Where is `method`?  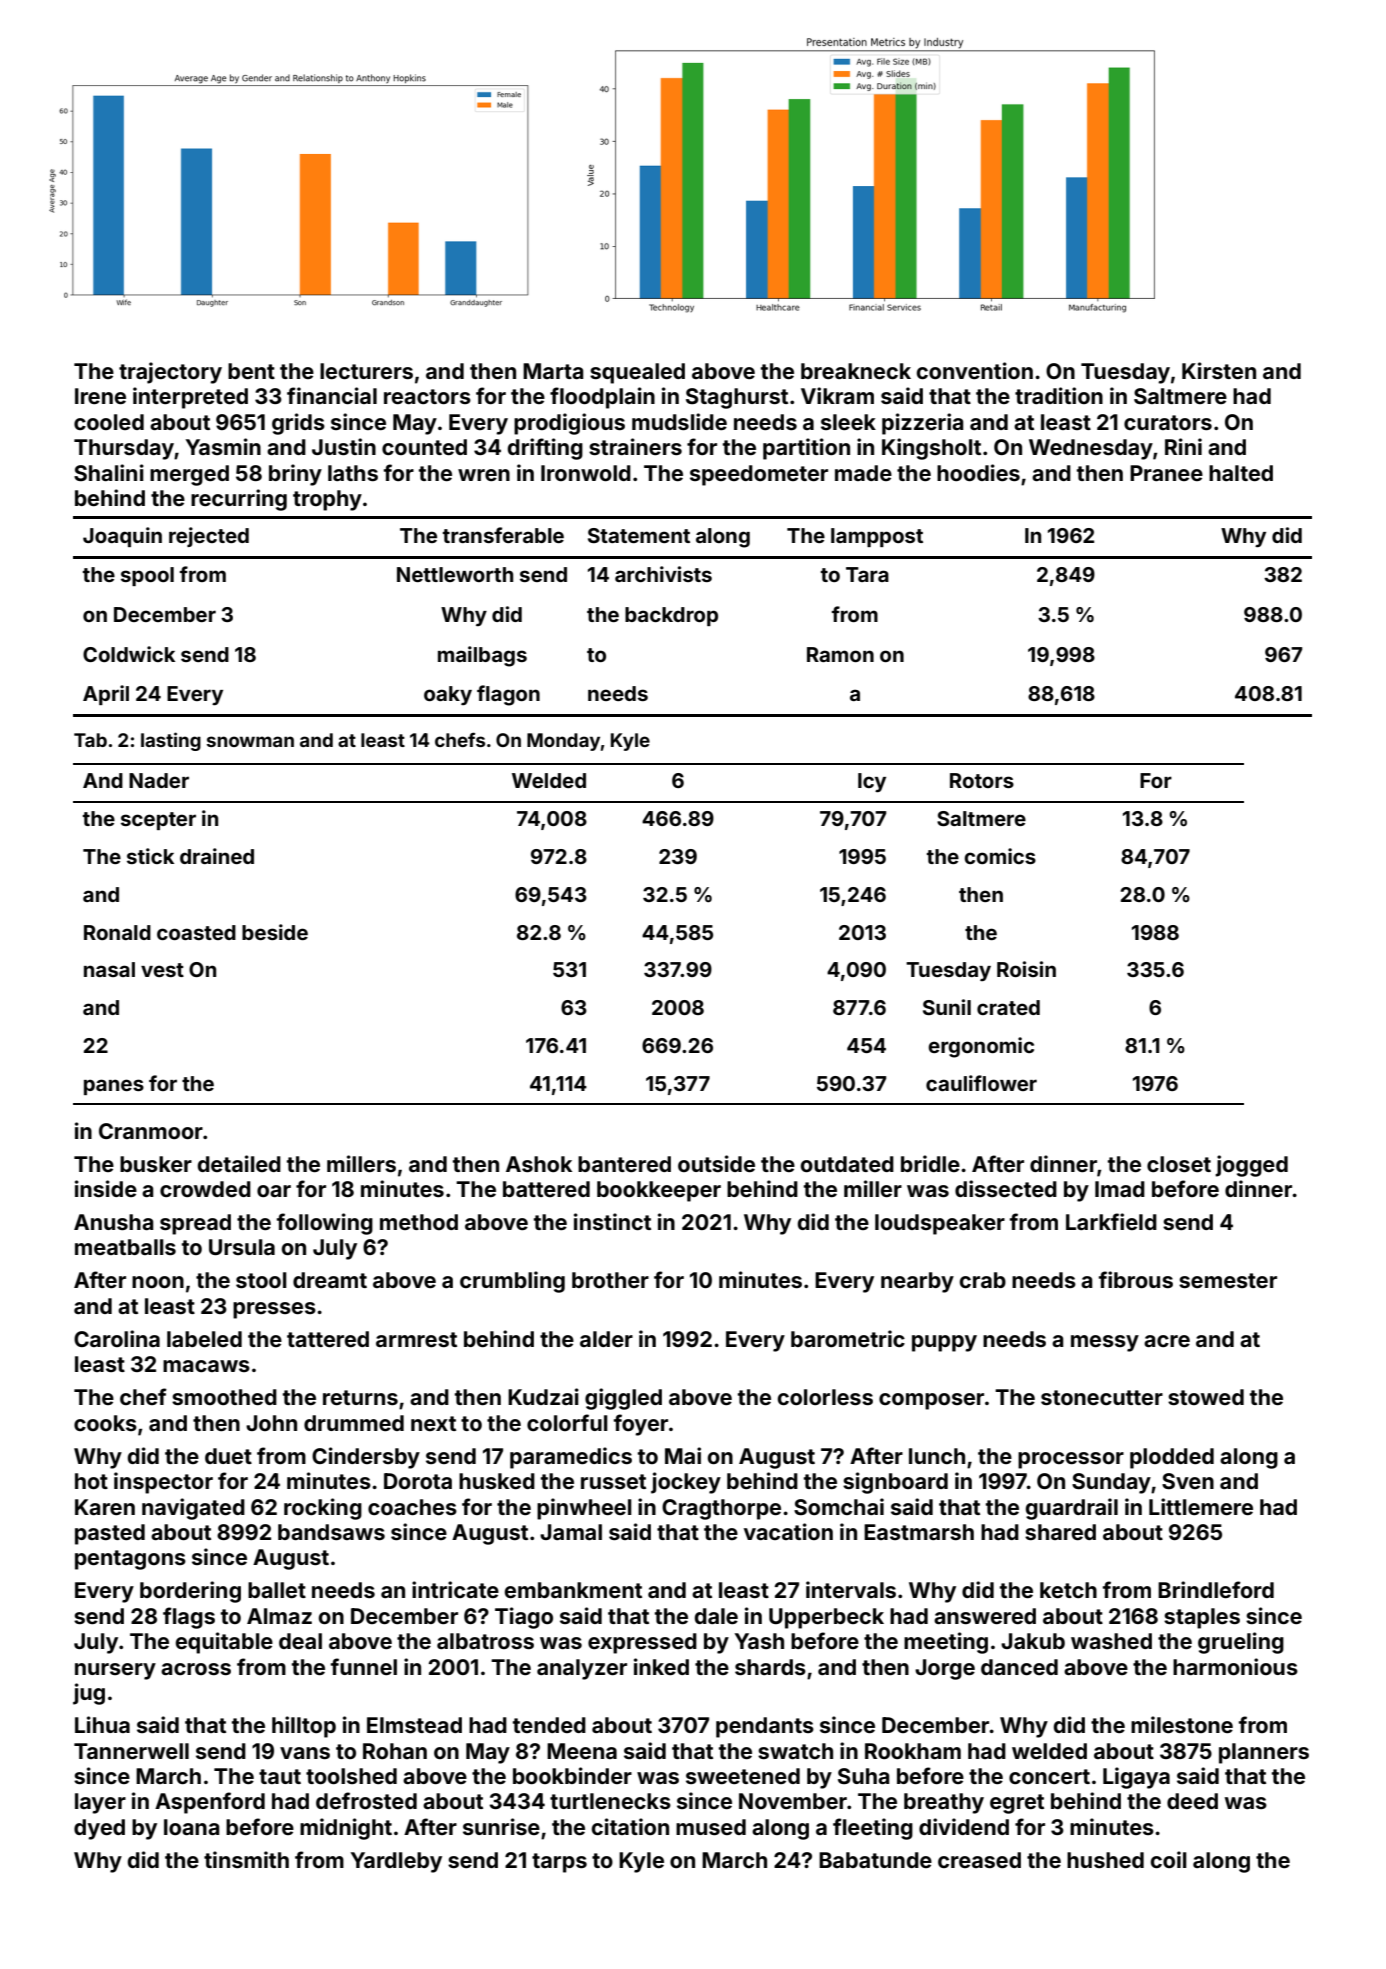
method is located at coordinates (419, 1222).
